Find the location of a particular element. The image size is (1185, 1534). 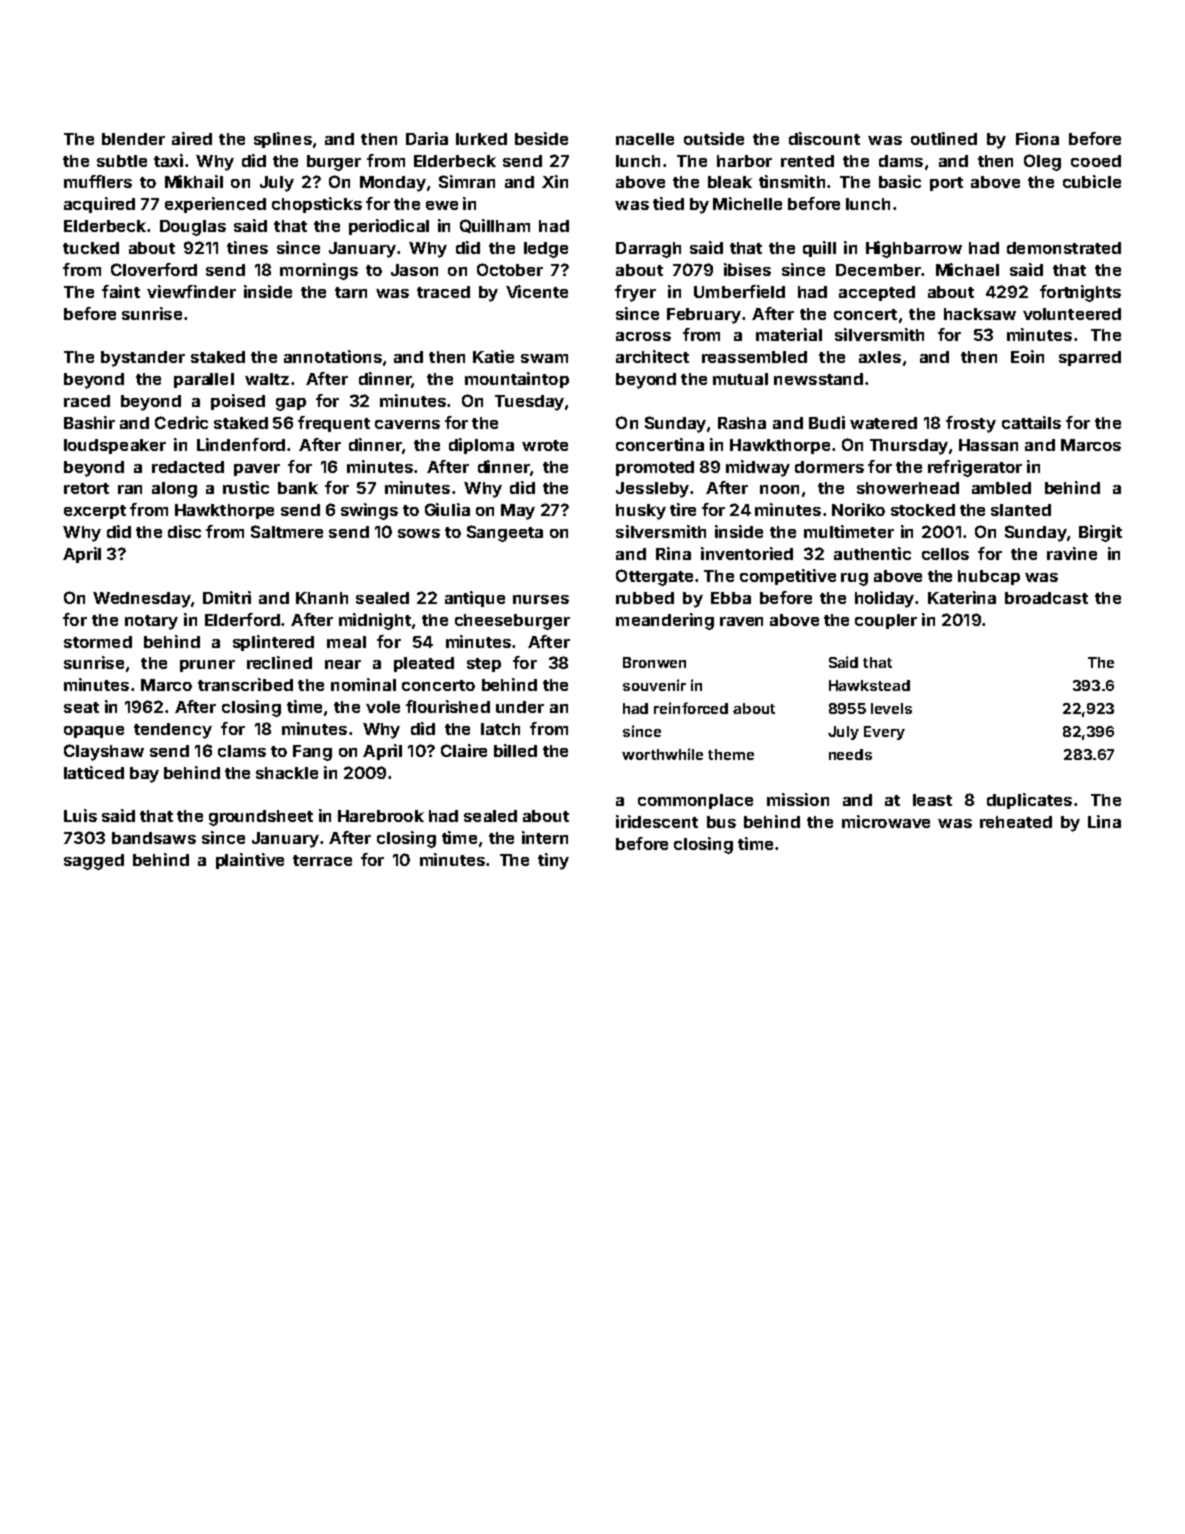

volunteered is located at coordinates (1072, 314).
